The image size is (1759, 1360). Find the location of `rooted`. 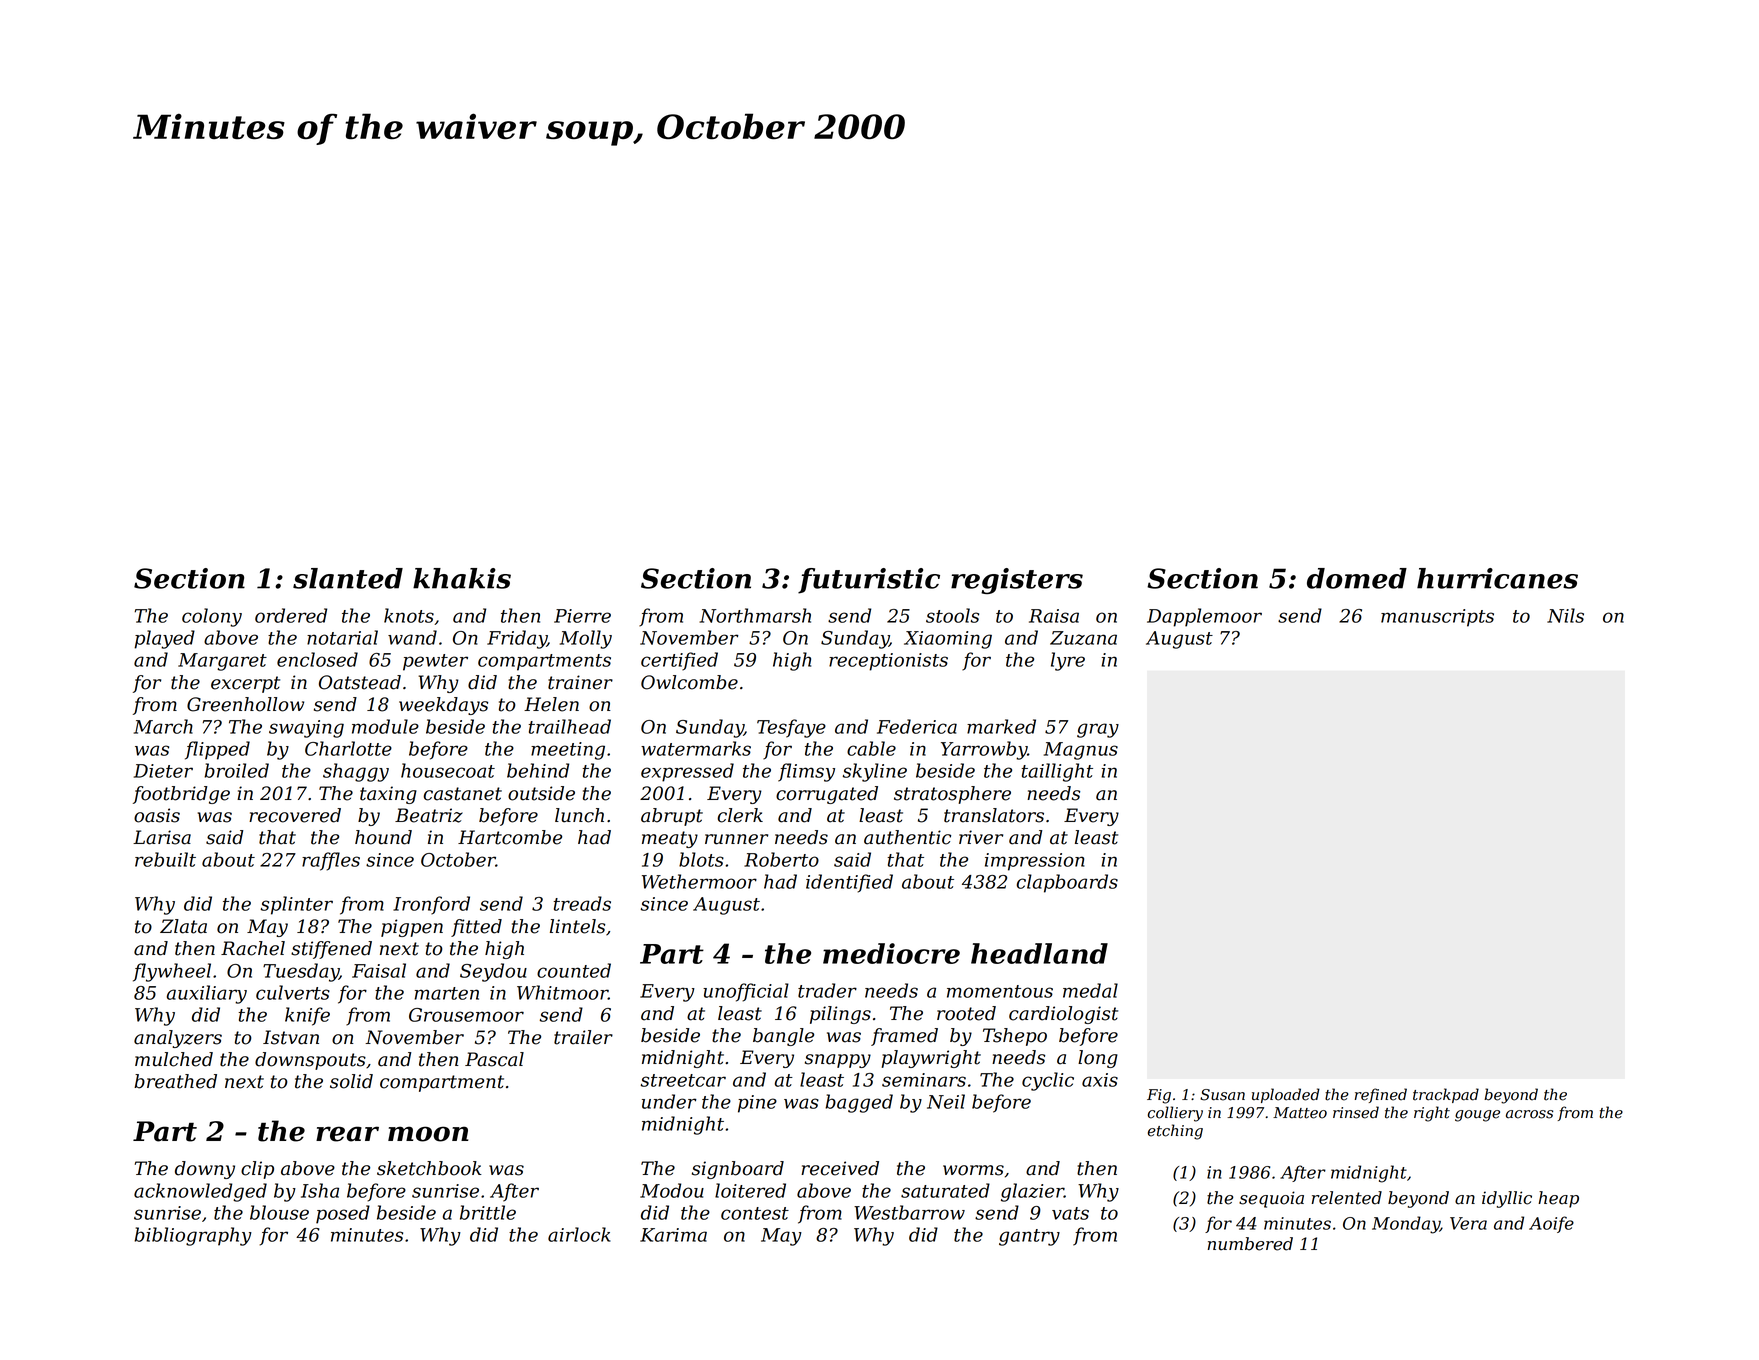

rooted is located at coordinates (966, 1013).
